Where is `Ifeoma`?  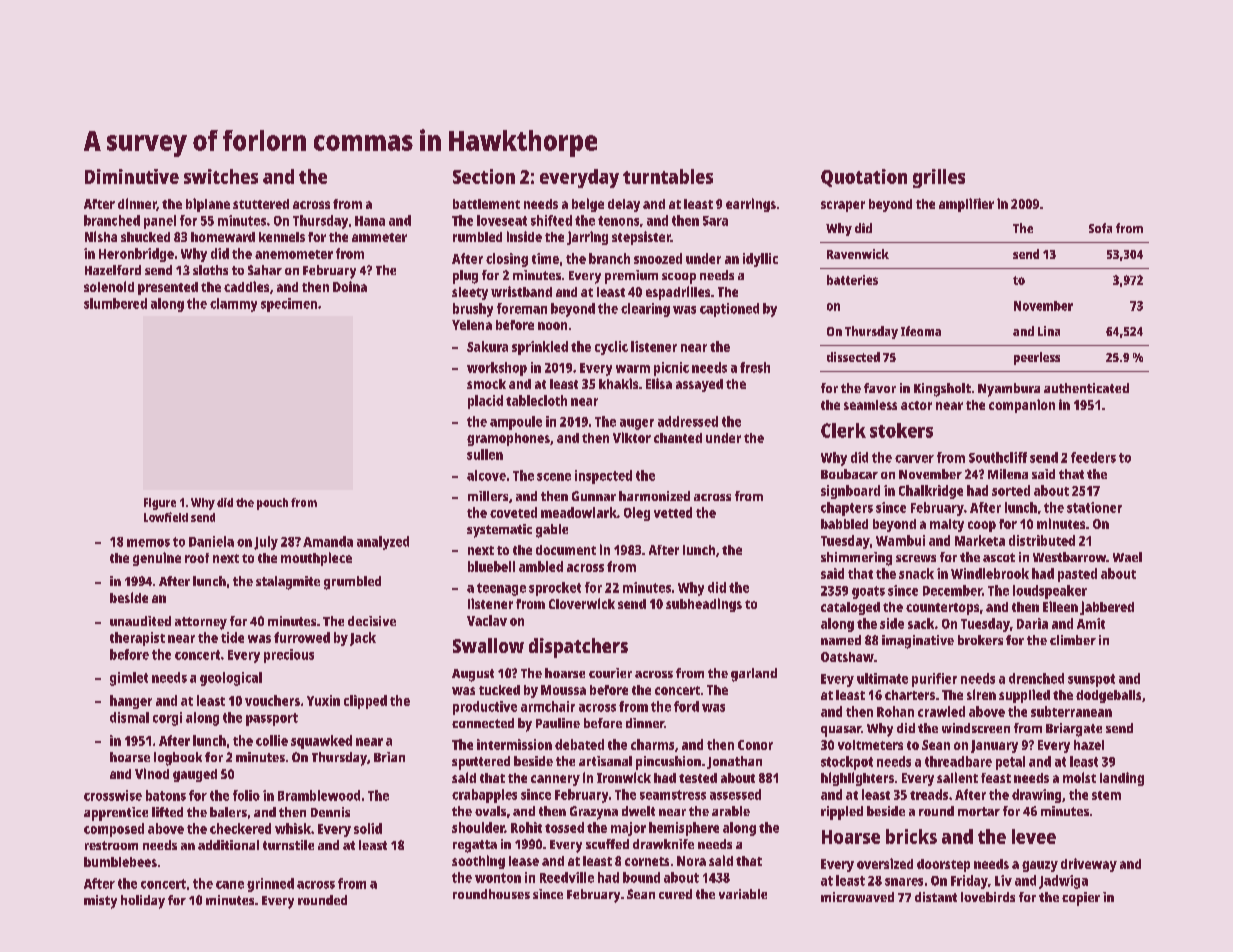 Ifeoma is located at coordinates (921, 331).
